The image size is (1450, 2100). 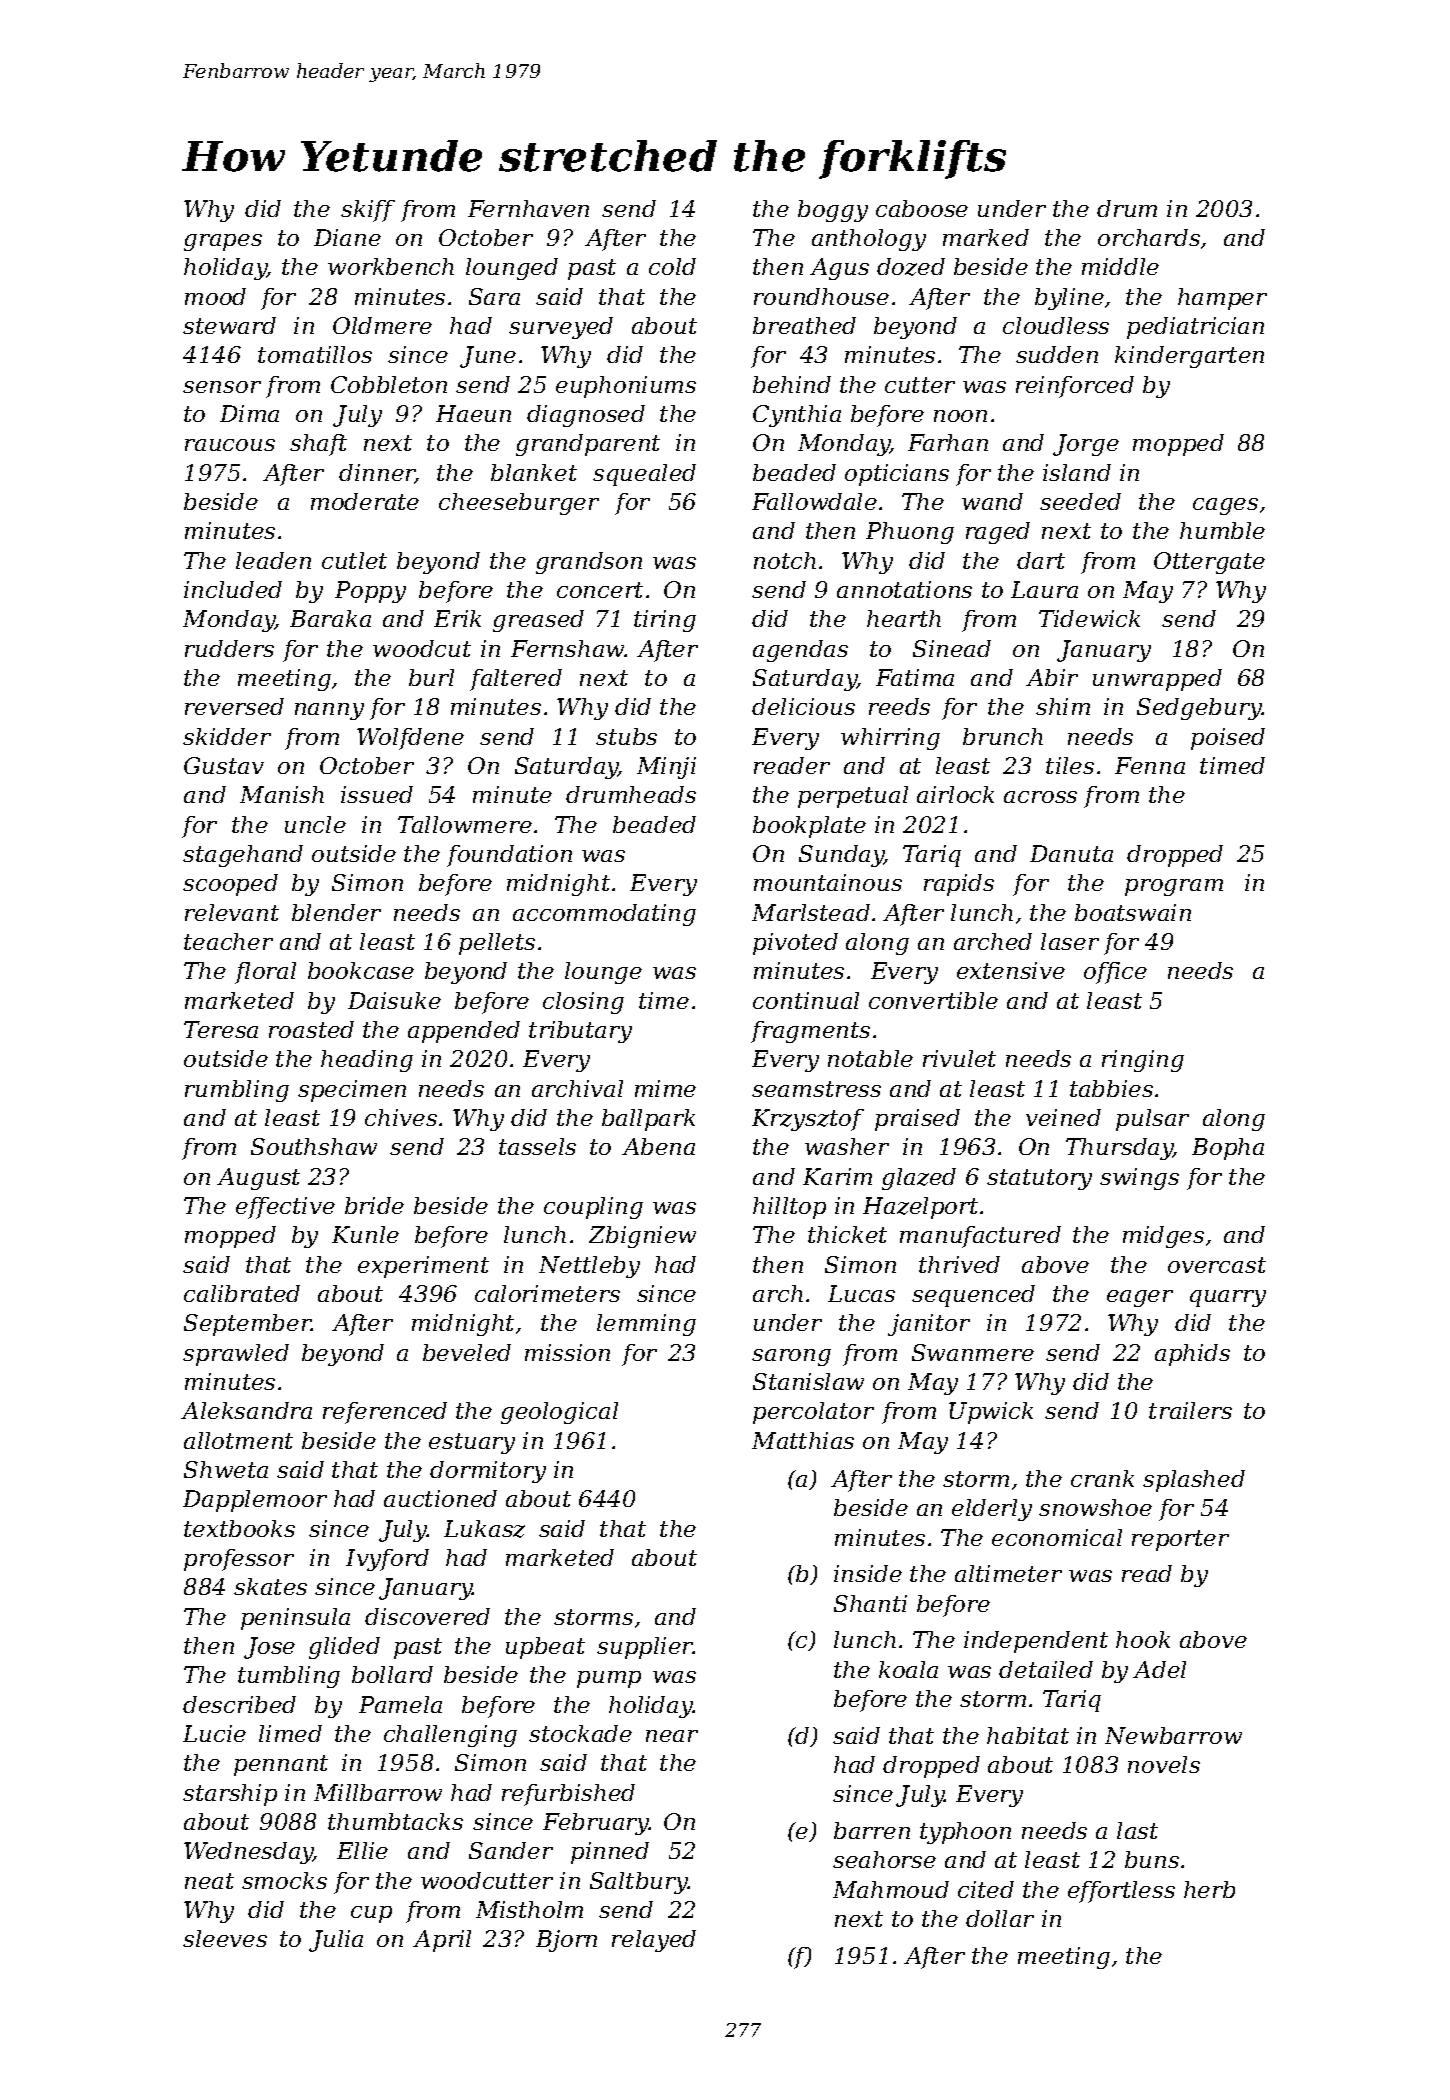 What do you see at coordinates (1152, 1120) in the page?
I see `pulsar` at bounding box center [1152, 1120].
